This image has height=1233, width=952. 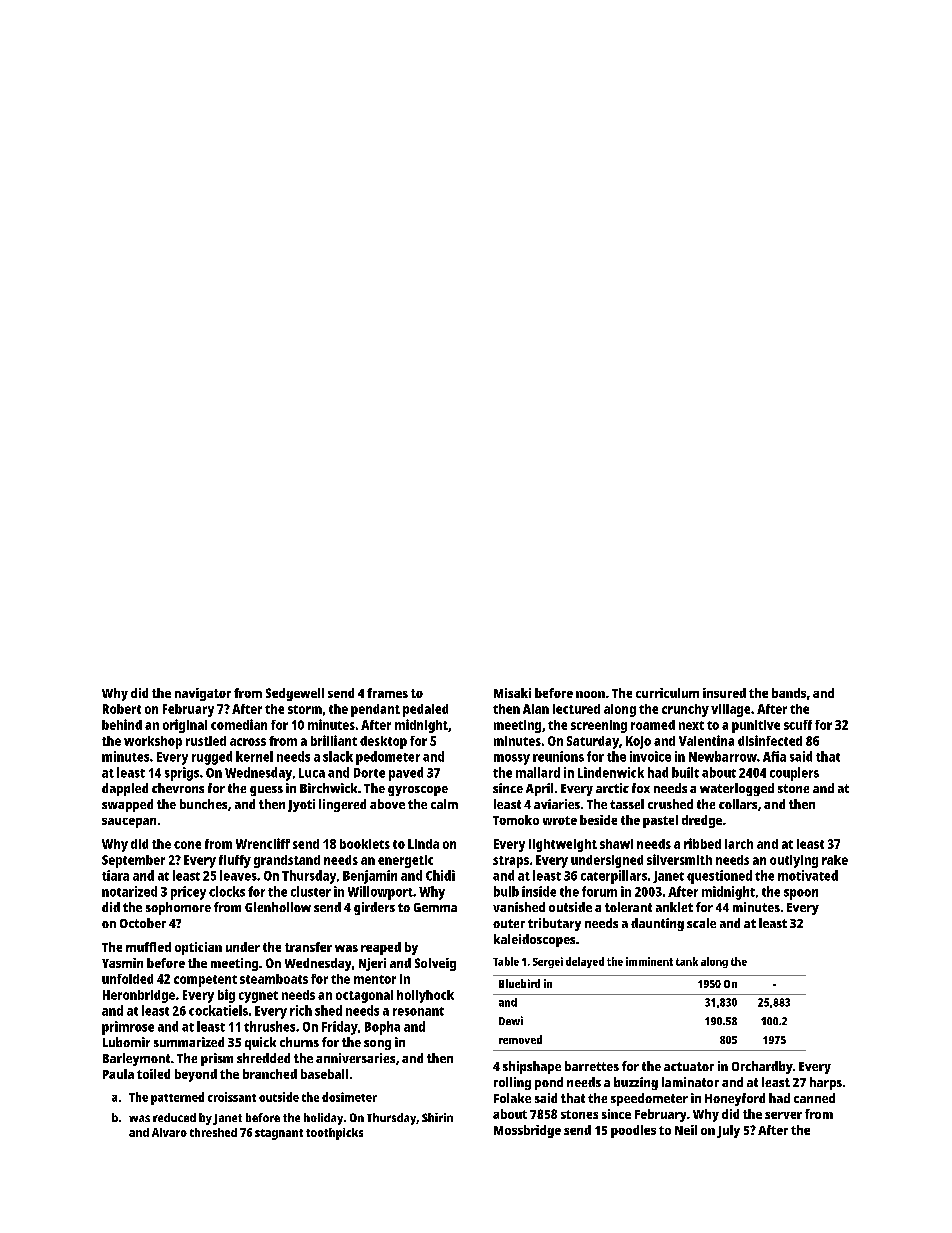 I want to click on poodles, so click(x=633, y=1131).
